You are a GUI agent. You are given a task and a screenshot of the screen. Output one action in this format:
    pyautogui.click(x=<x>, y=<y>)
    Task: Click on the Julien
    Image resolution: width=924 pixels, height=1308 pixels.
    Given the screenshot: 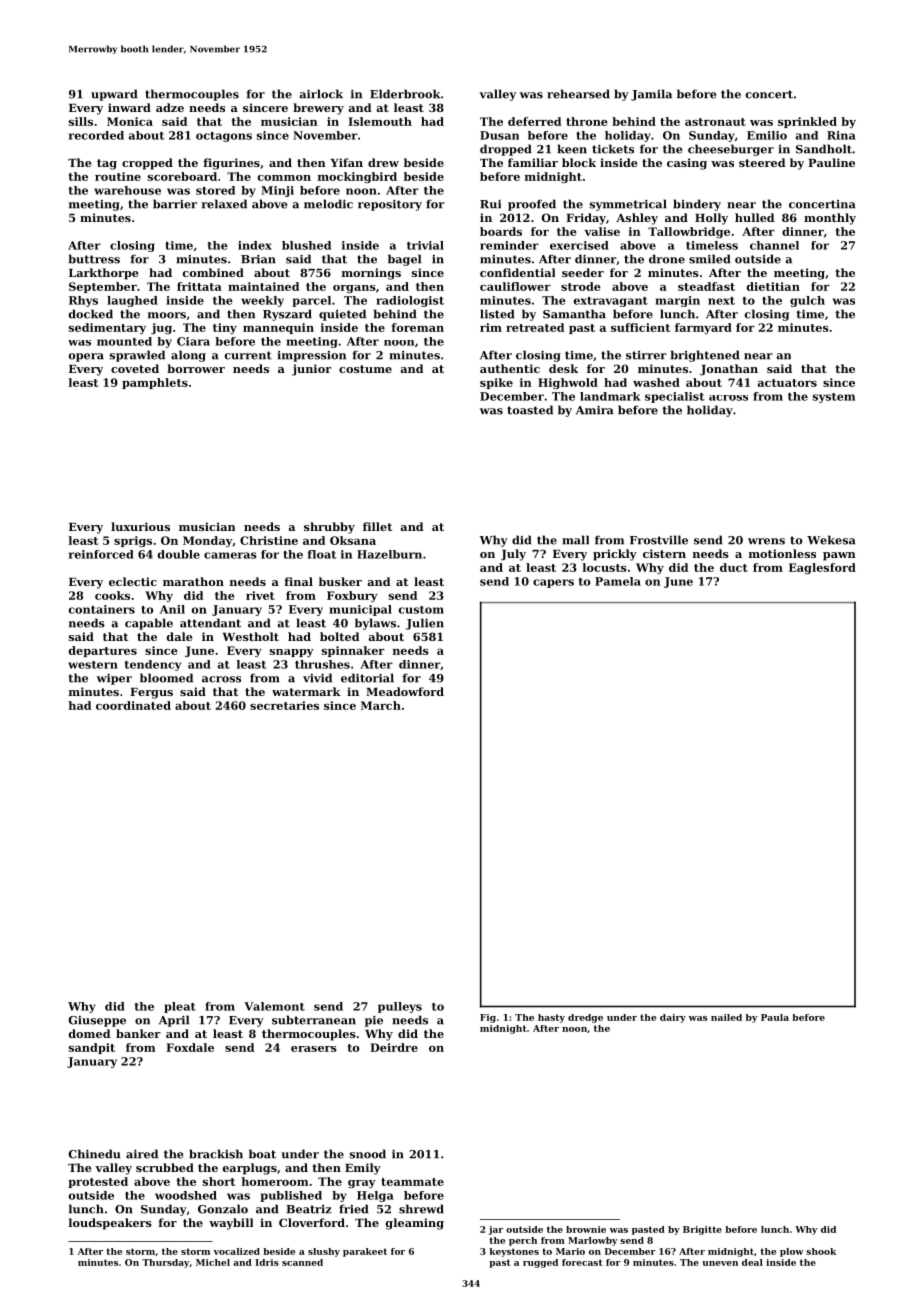 What is the action you would take?
    pyautogui.click(x=425, y=624)
